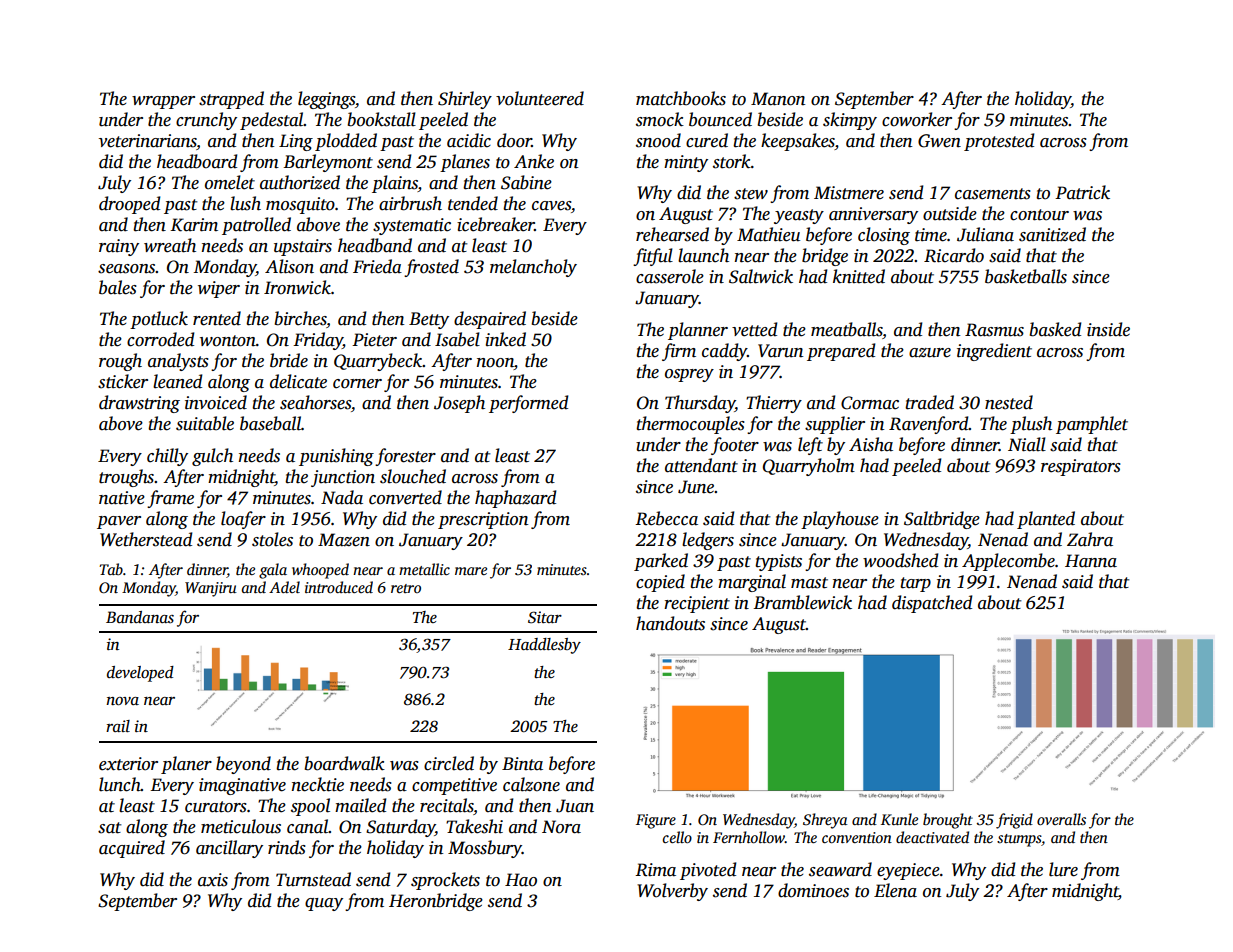 The height and width of the image is (952, 1233). Describe the element at coordinates (424, 569) in the image. I see `metallic` at that location.
